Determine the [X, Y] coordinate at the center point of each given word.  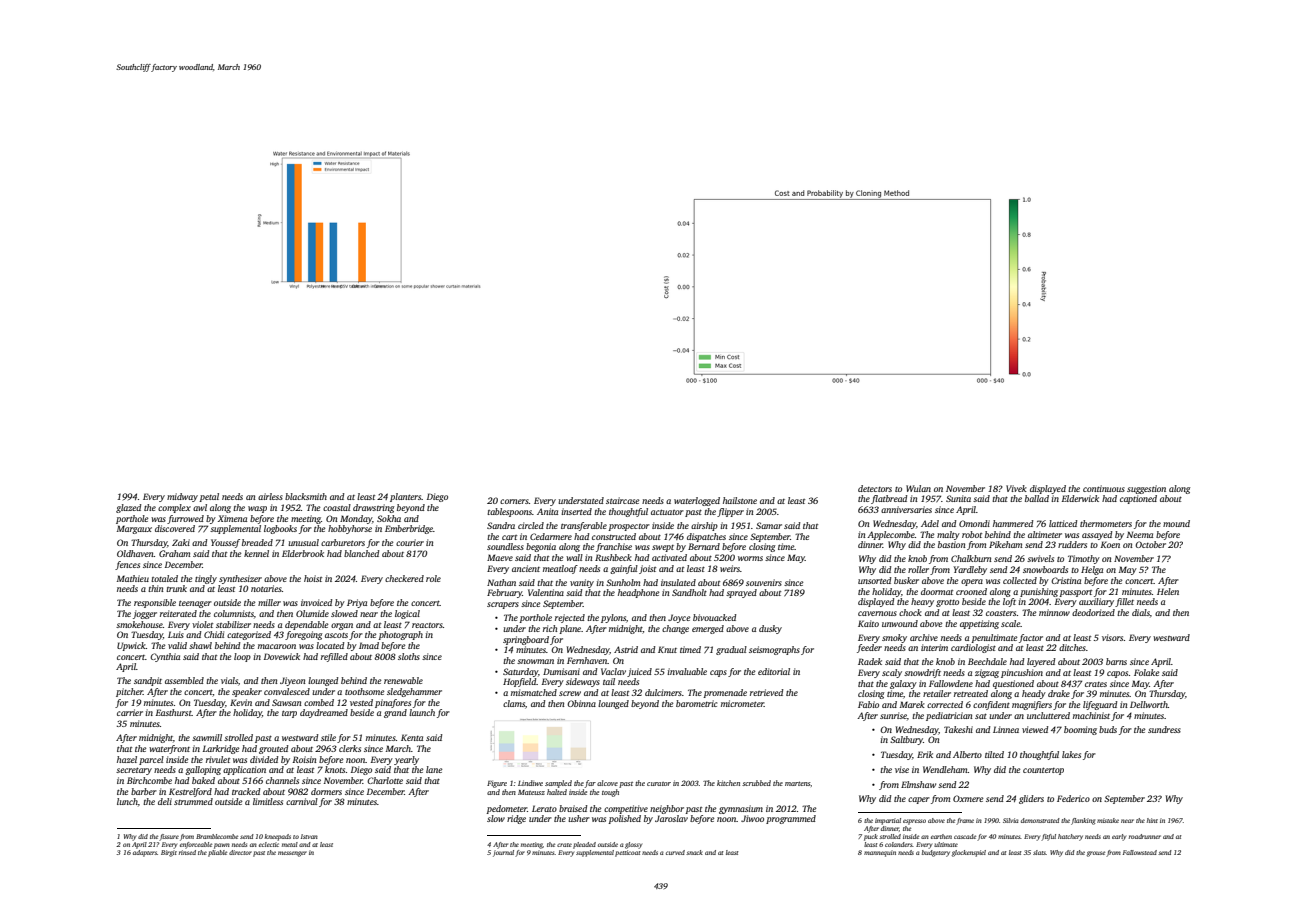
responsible [155, 603]
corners [514, 501]
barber [144, 791]
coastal [337, 507]
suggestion [1146, 489]
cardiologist [973, 648]
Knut [667, 649]
